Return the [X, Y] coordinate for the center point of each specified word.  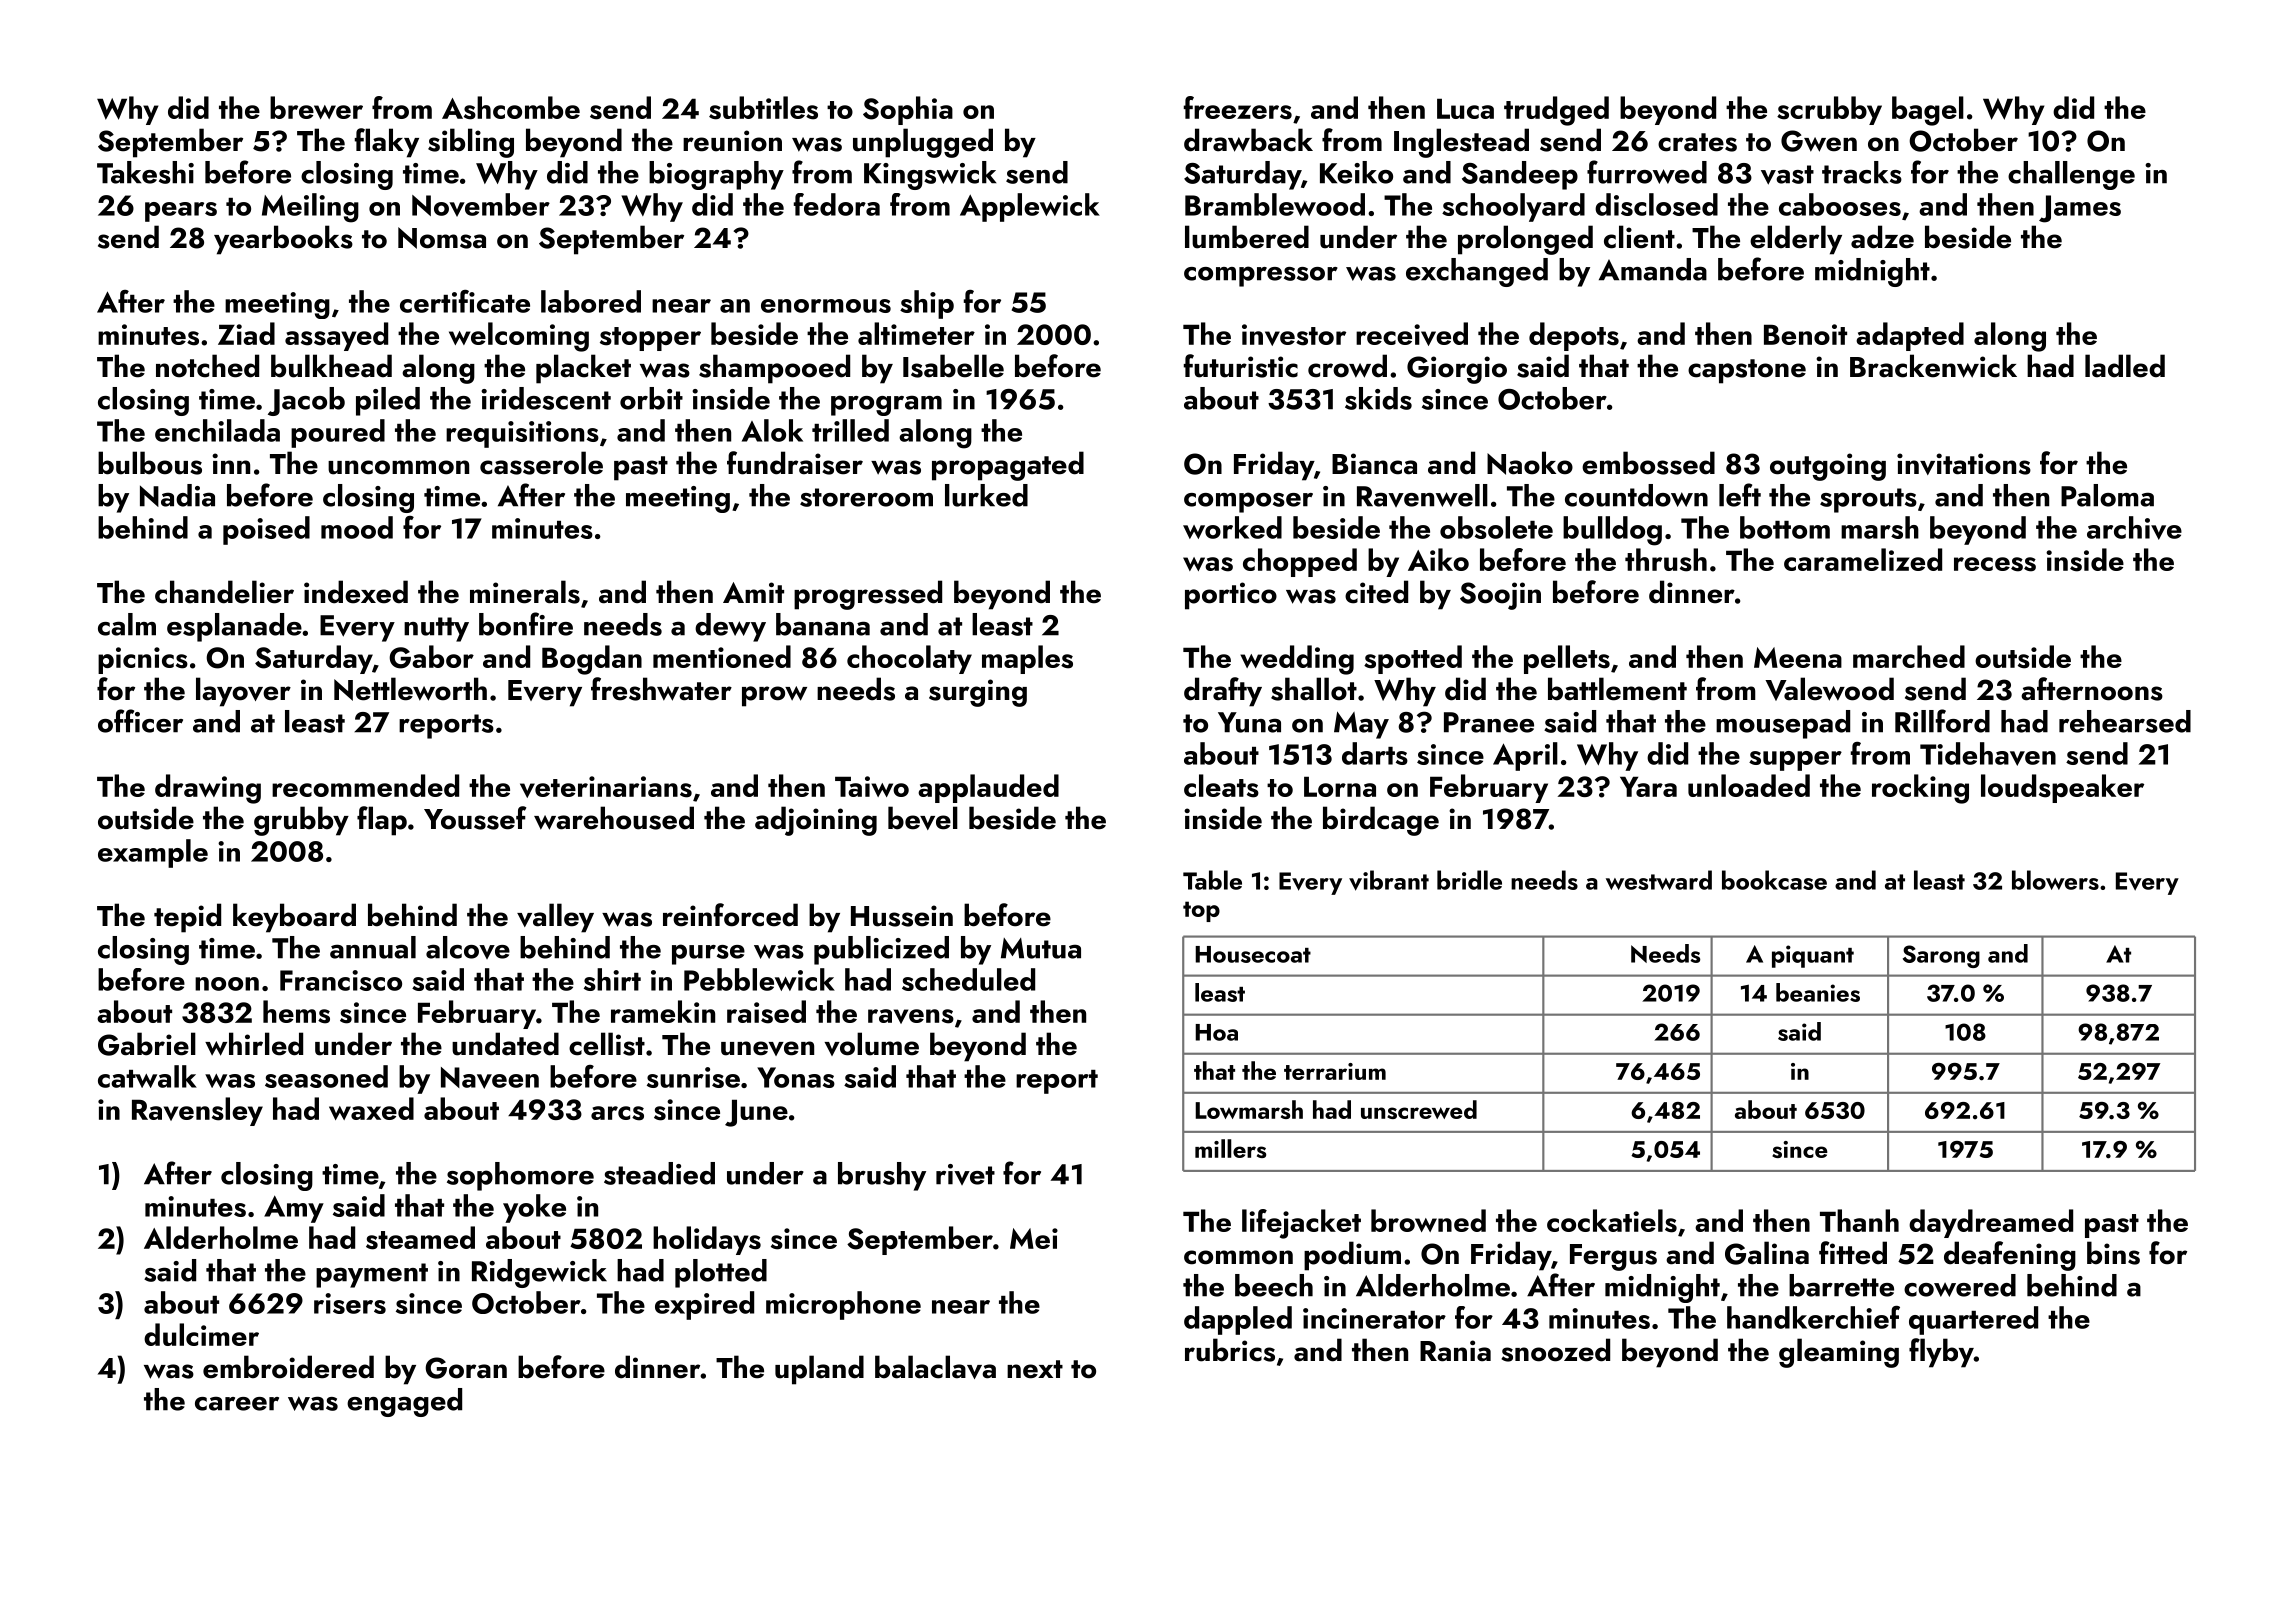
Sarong [1941, 956]
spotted [1413, 659]
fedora [837, 204]
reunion [732, 141]
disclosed [1656, 204]
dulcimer [201, 1334]
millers [1230, 1148]
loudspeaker [2062, 788]
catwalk [147, 1076]
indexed [356, 592]
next [1035, 1369]
